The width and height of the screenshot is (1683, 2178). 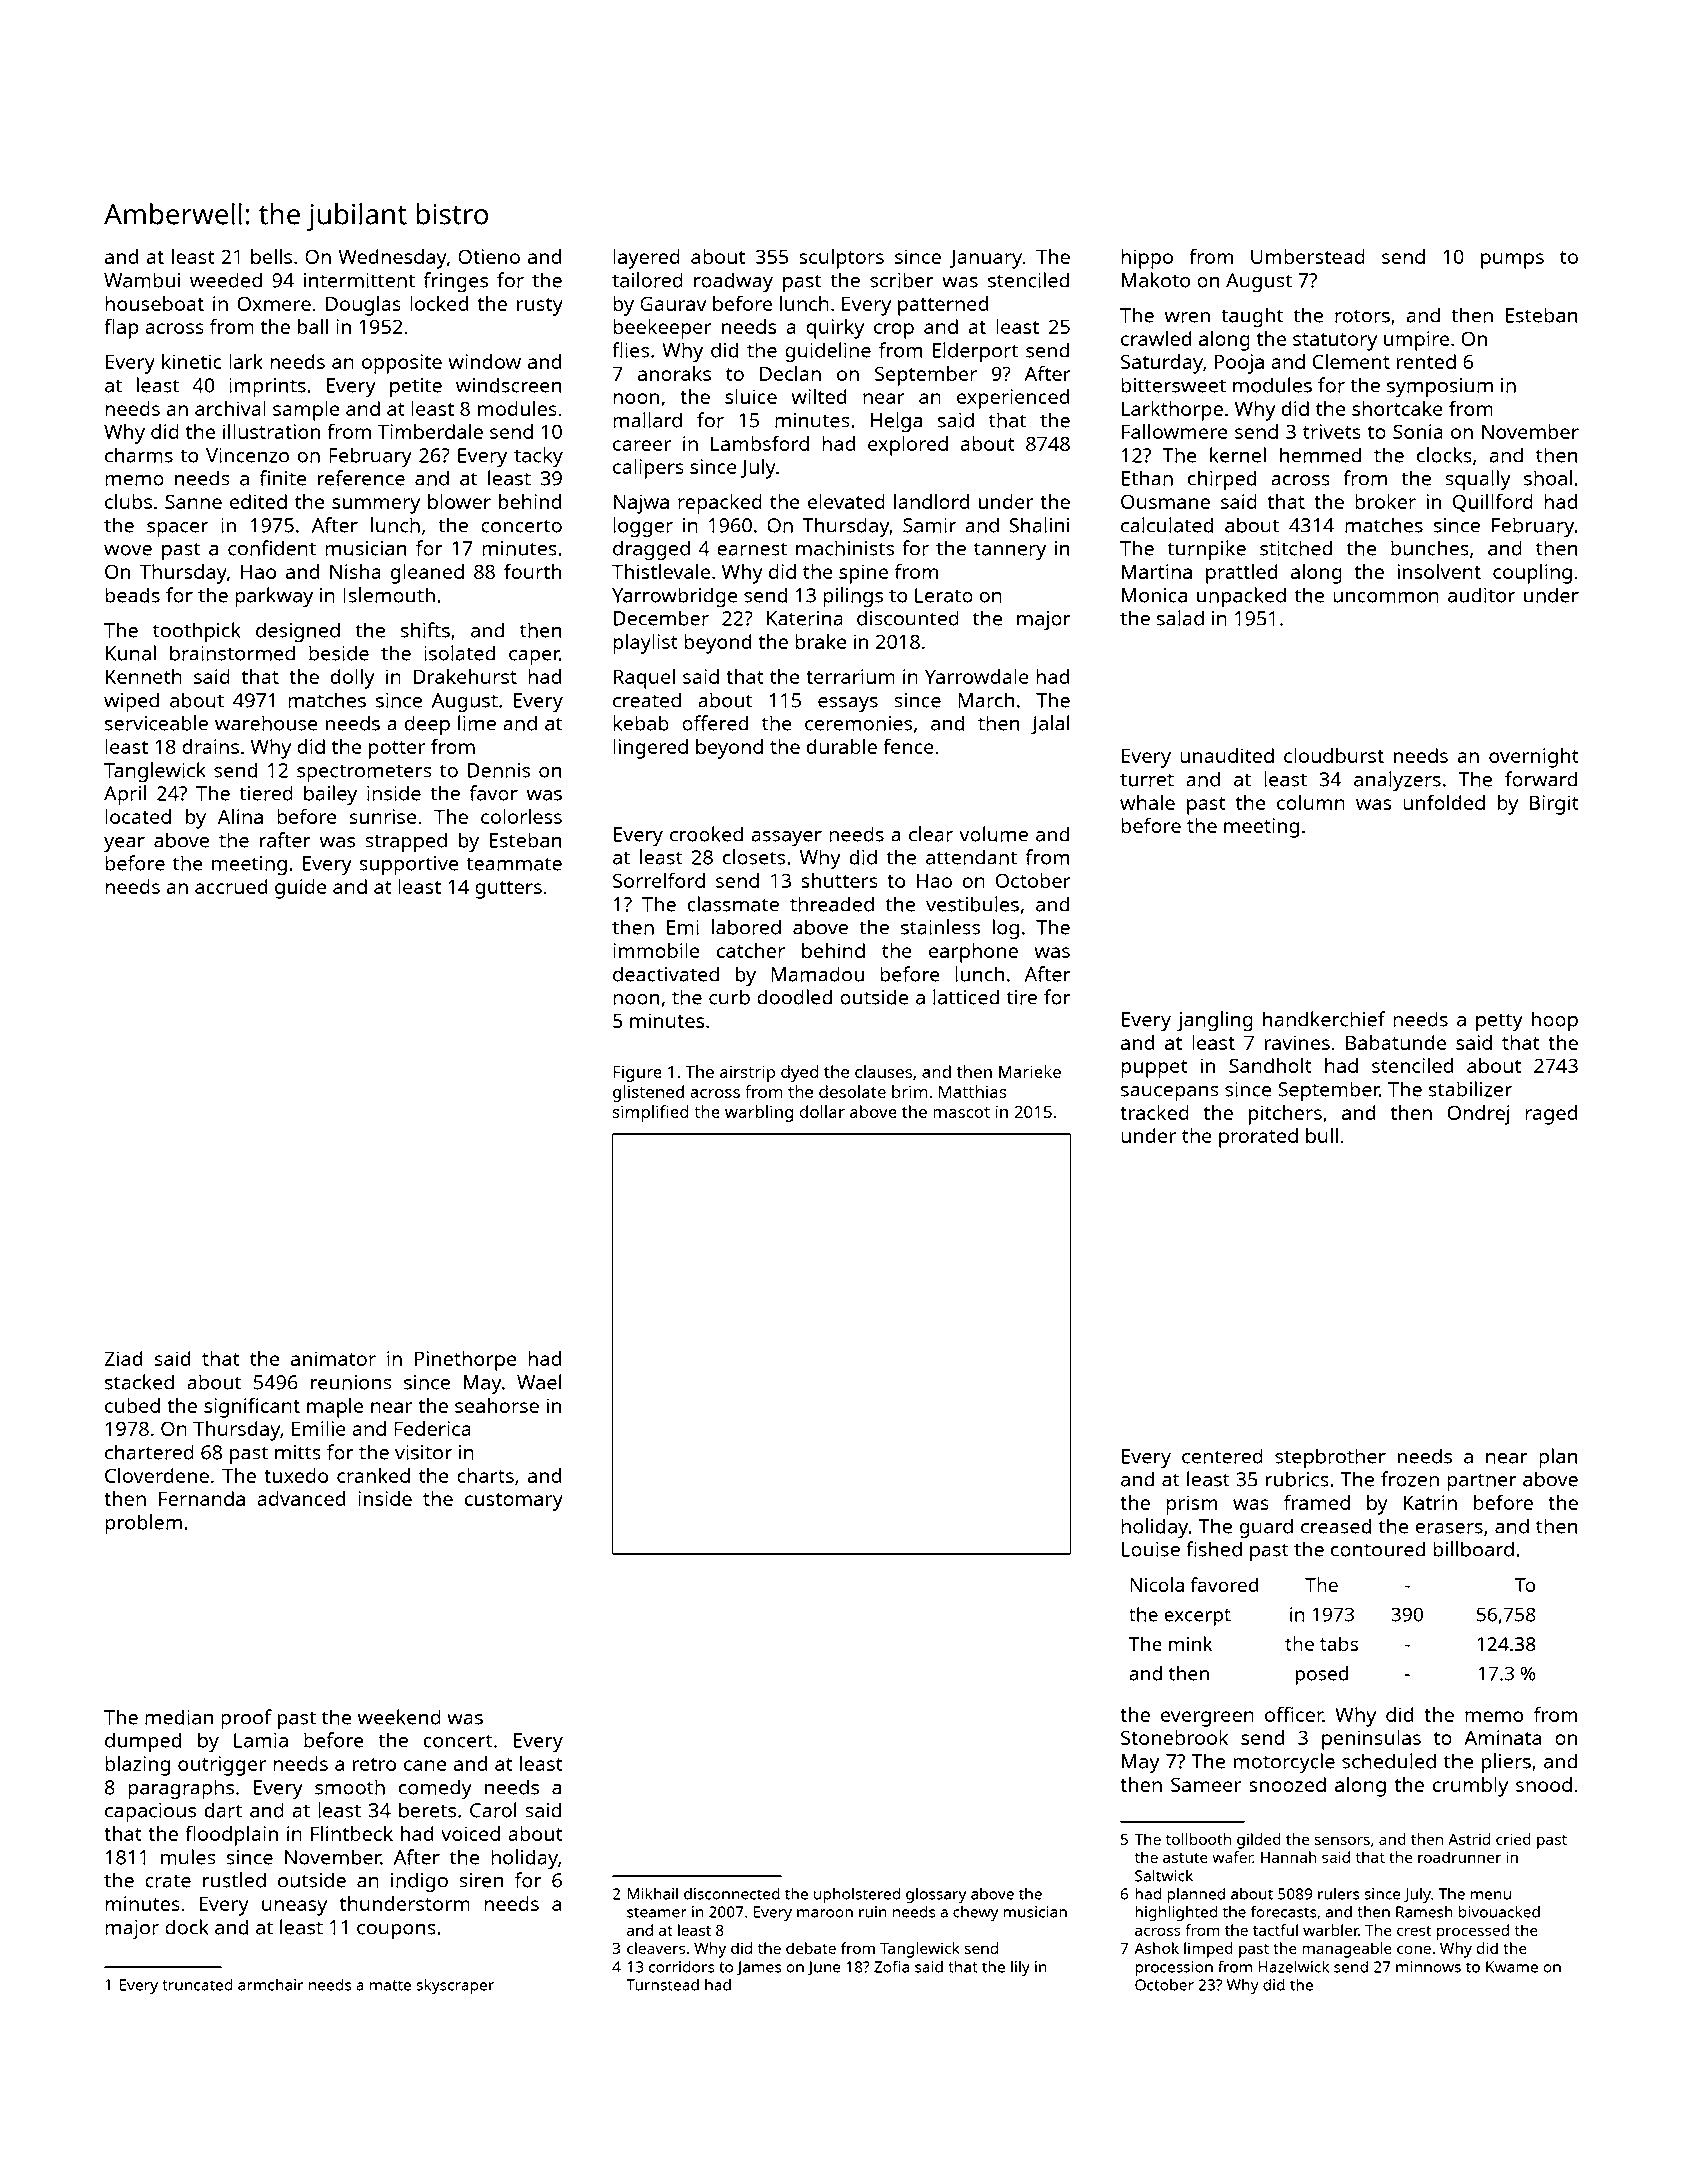 What do you see at coordinates (1020, 1968) in the screenshot?
I see `lily` at bounding box center [1020, 1968].
